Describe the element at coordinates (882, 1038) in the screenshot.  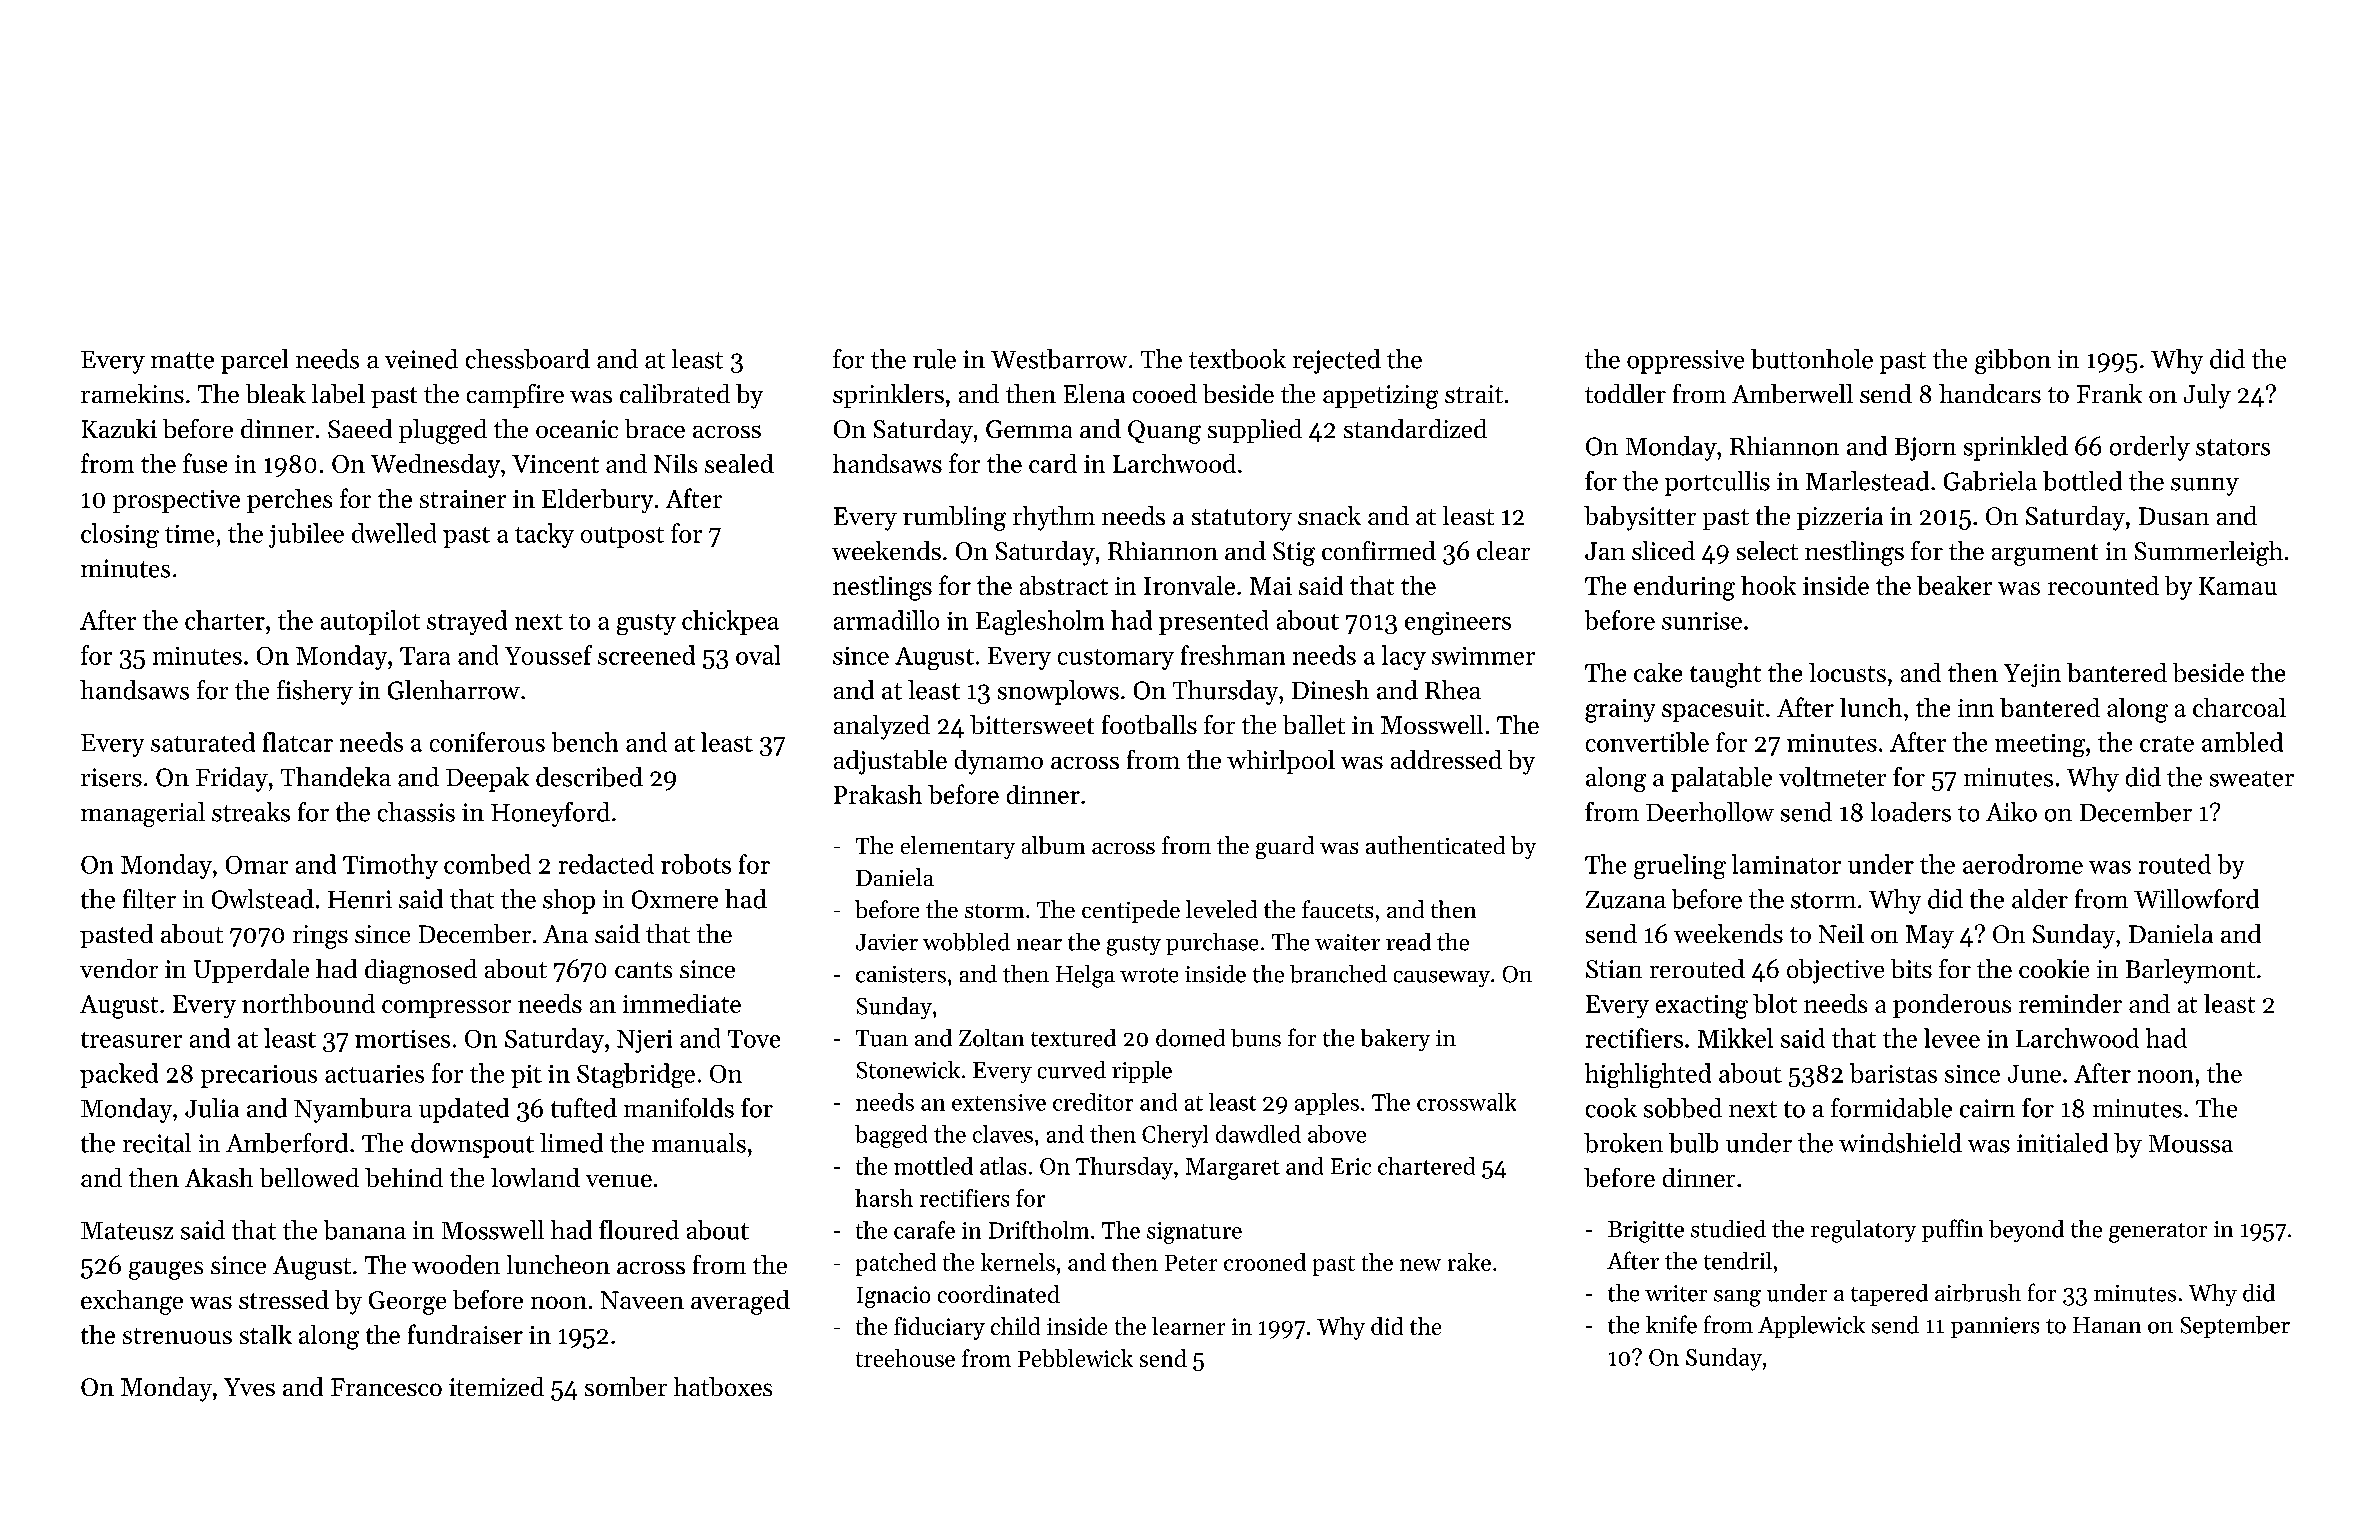
I see `Tuan` at that location.
